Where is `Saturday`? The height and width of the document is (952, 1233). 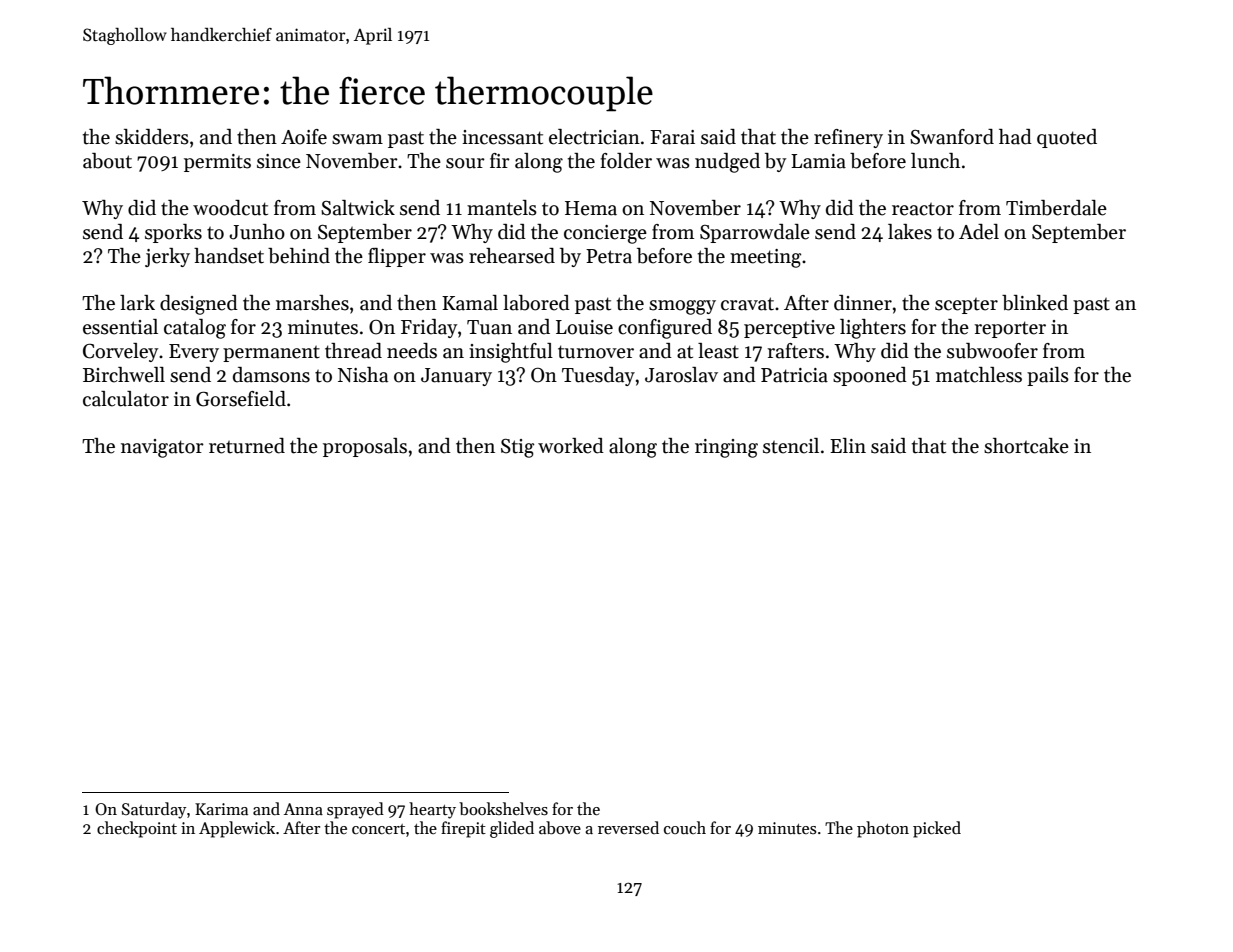 Saturday is located at coordinates (154, 810).
